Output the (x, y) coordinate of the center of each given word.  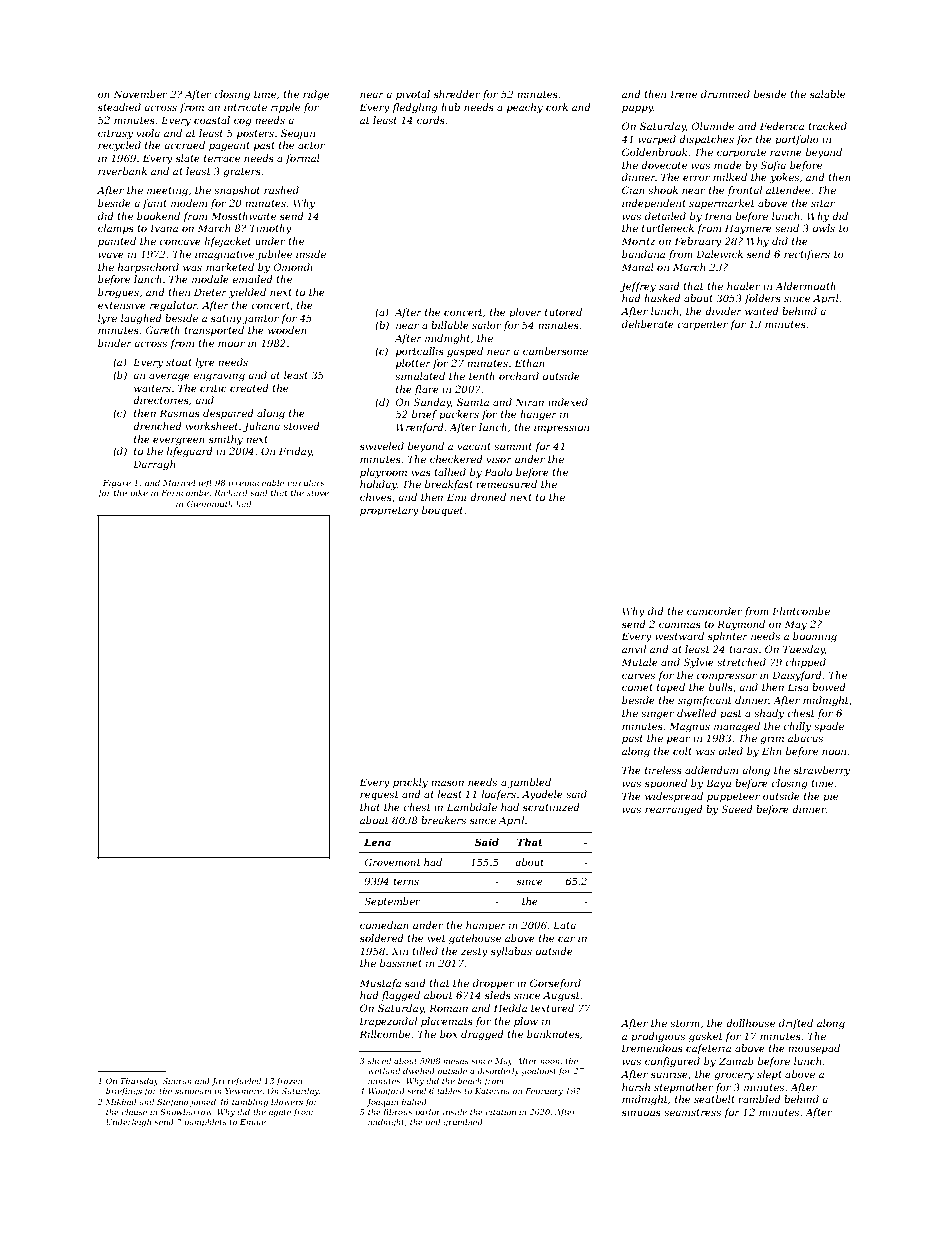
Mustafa (380, 984)
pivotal (413, 95)
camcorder (715, 611)
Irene (683, 94)
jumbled (529, 783)
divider (723, 311)
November (140, 94)
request (379, 795)
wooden (287, 330)
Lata (564, 925)
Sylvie (698, 663)
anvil (634, 649)
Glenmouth (210, 503)
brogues (118, 293)
